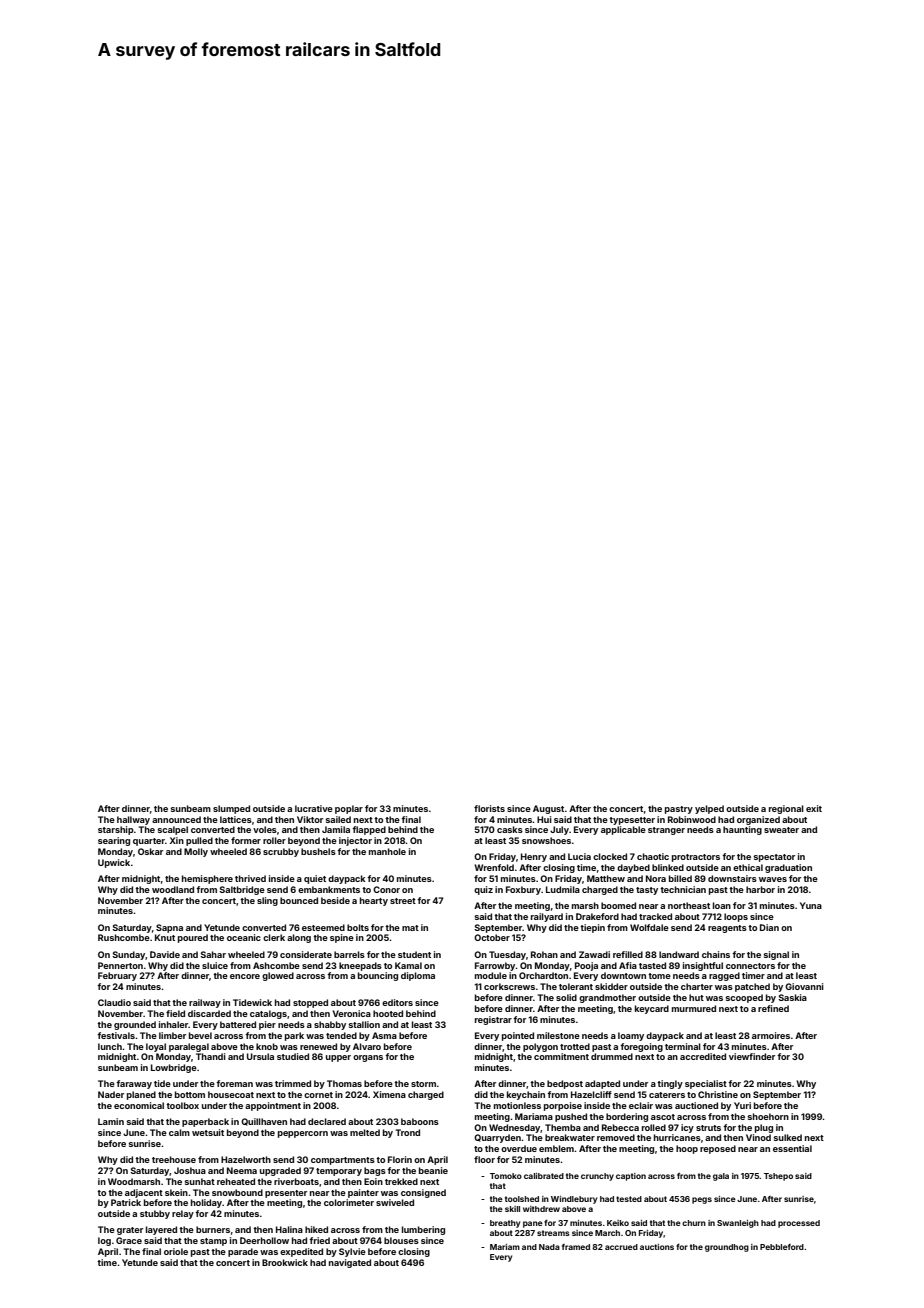 This screenshot has width=924, height=1308. I want to click on parade, so click(243, 1252).
